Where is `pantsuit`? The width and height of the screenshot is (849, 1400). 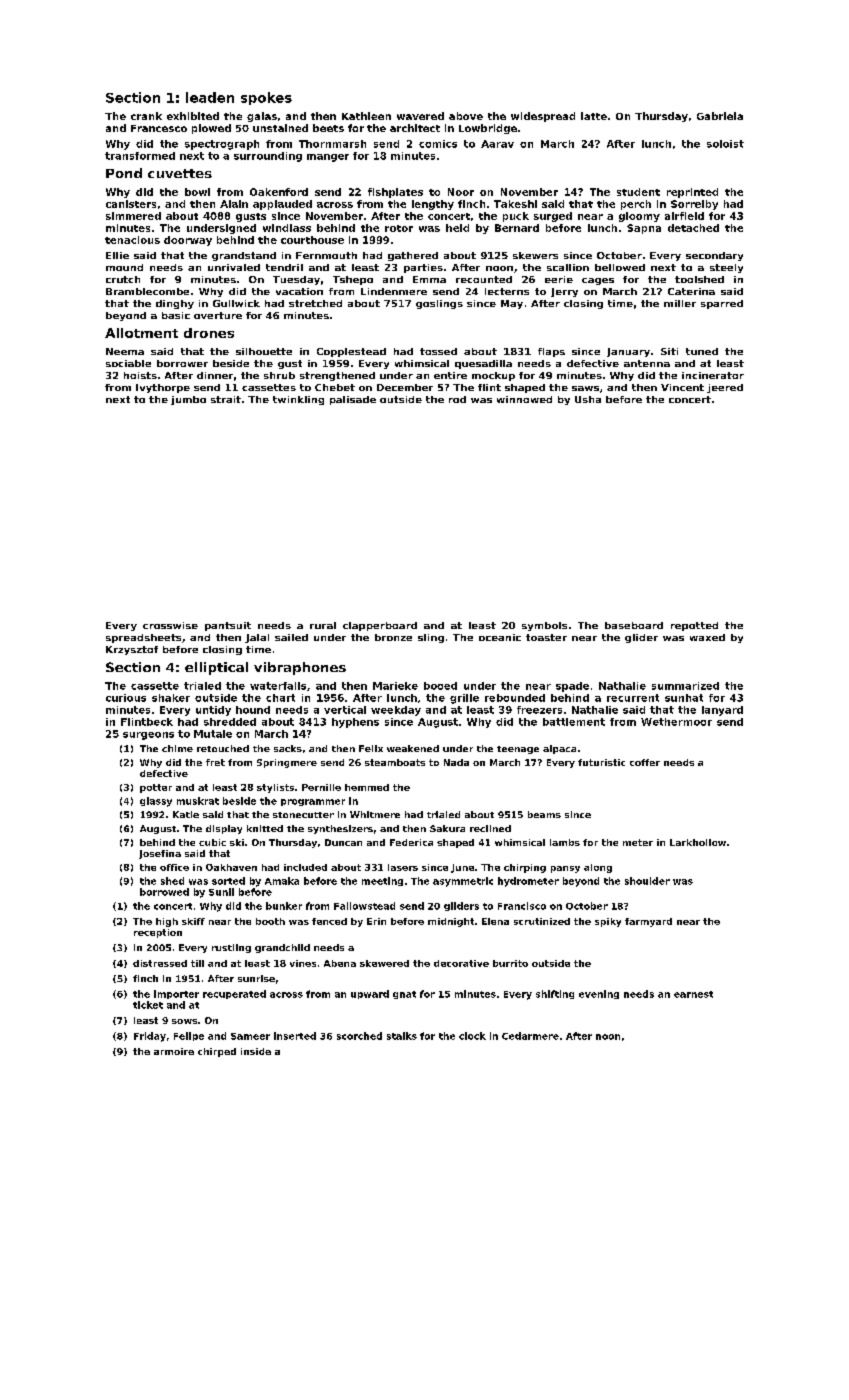
pantsuit is located at coordinates (228, 626).
